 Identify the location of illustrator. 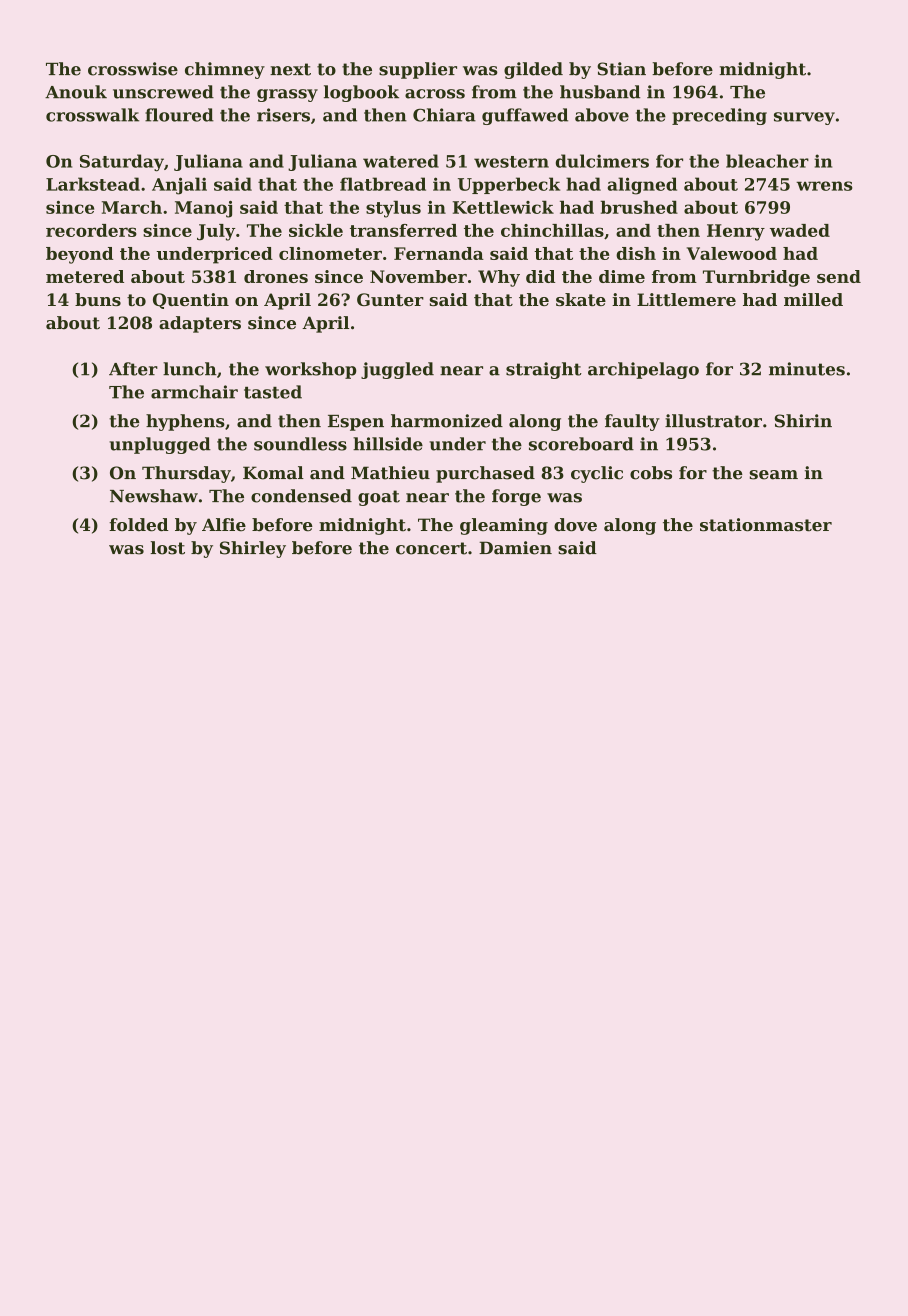
(713, 421).
